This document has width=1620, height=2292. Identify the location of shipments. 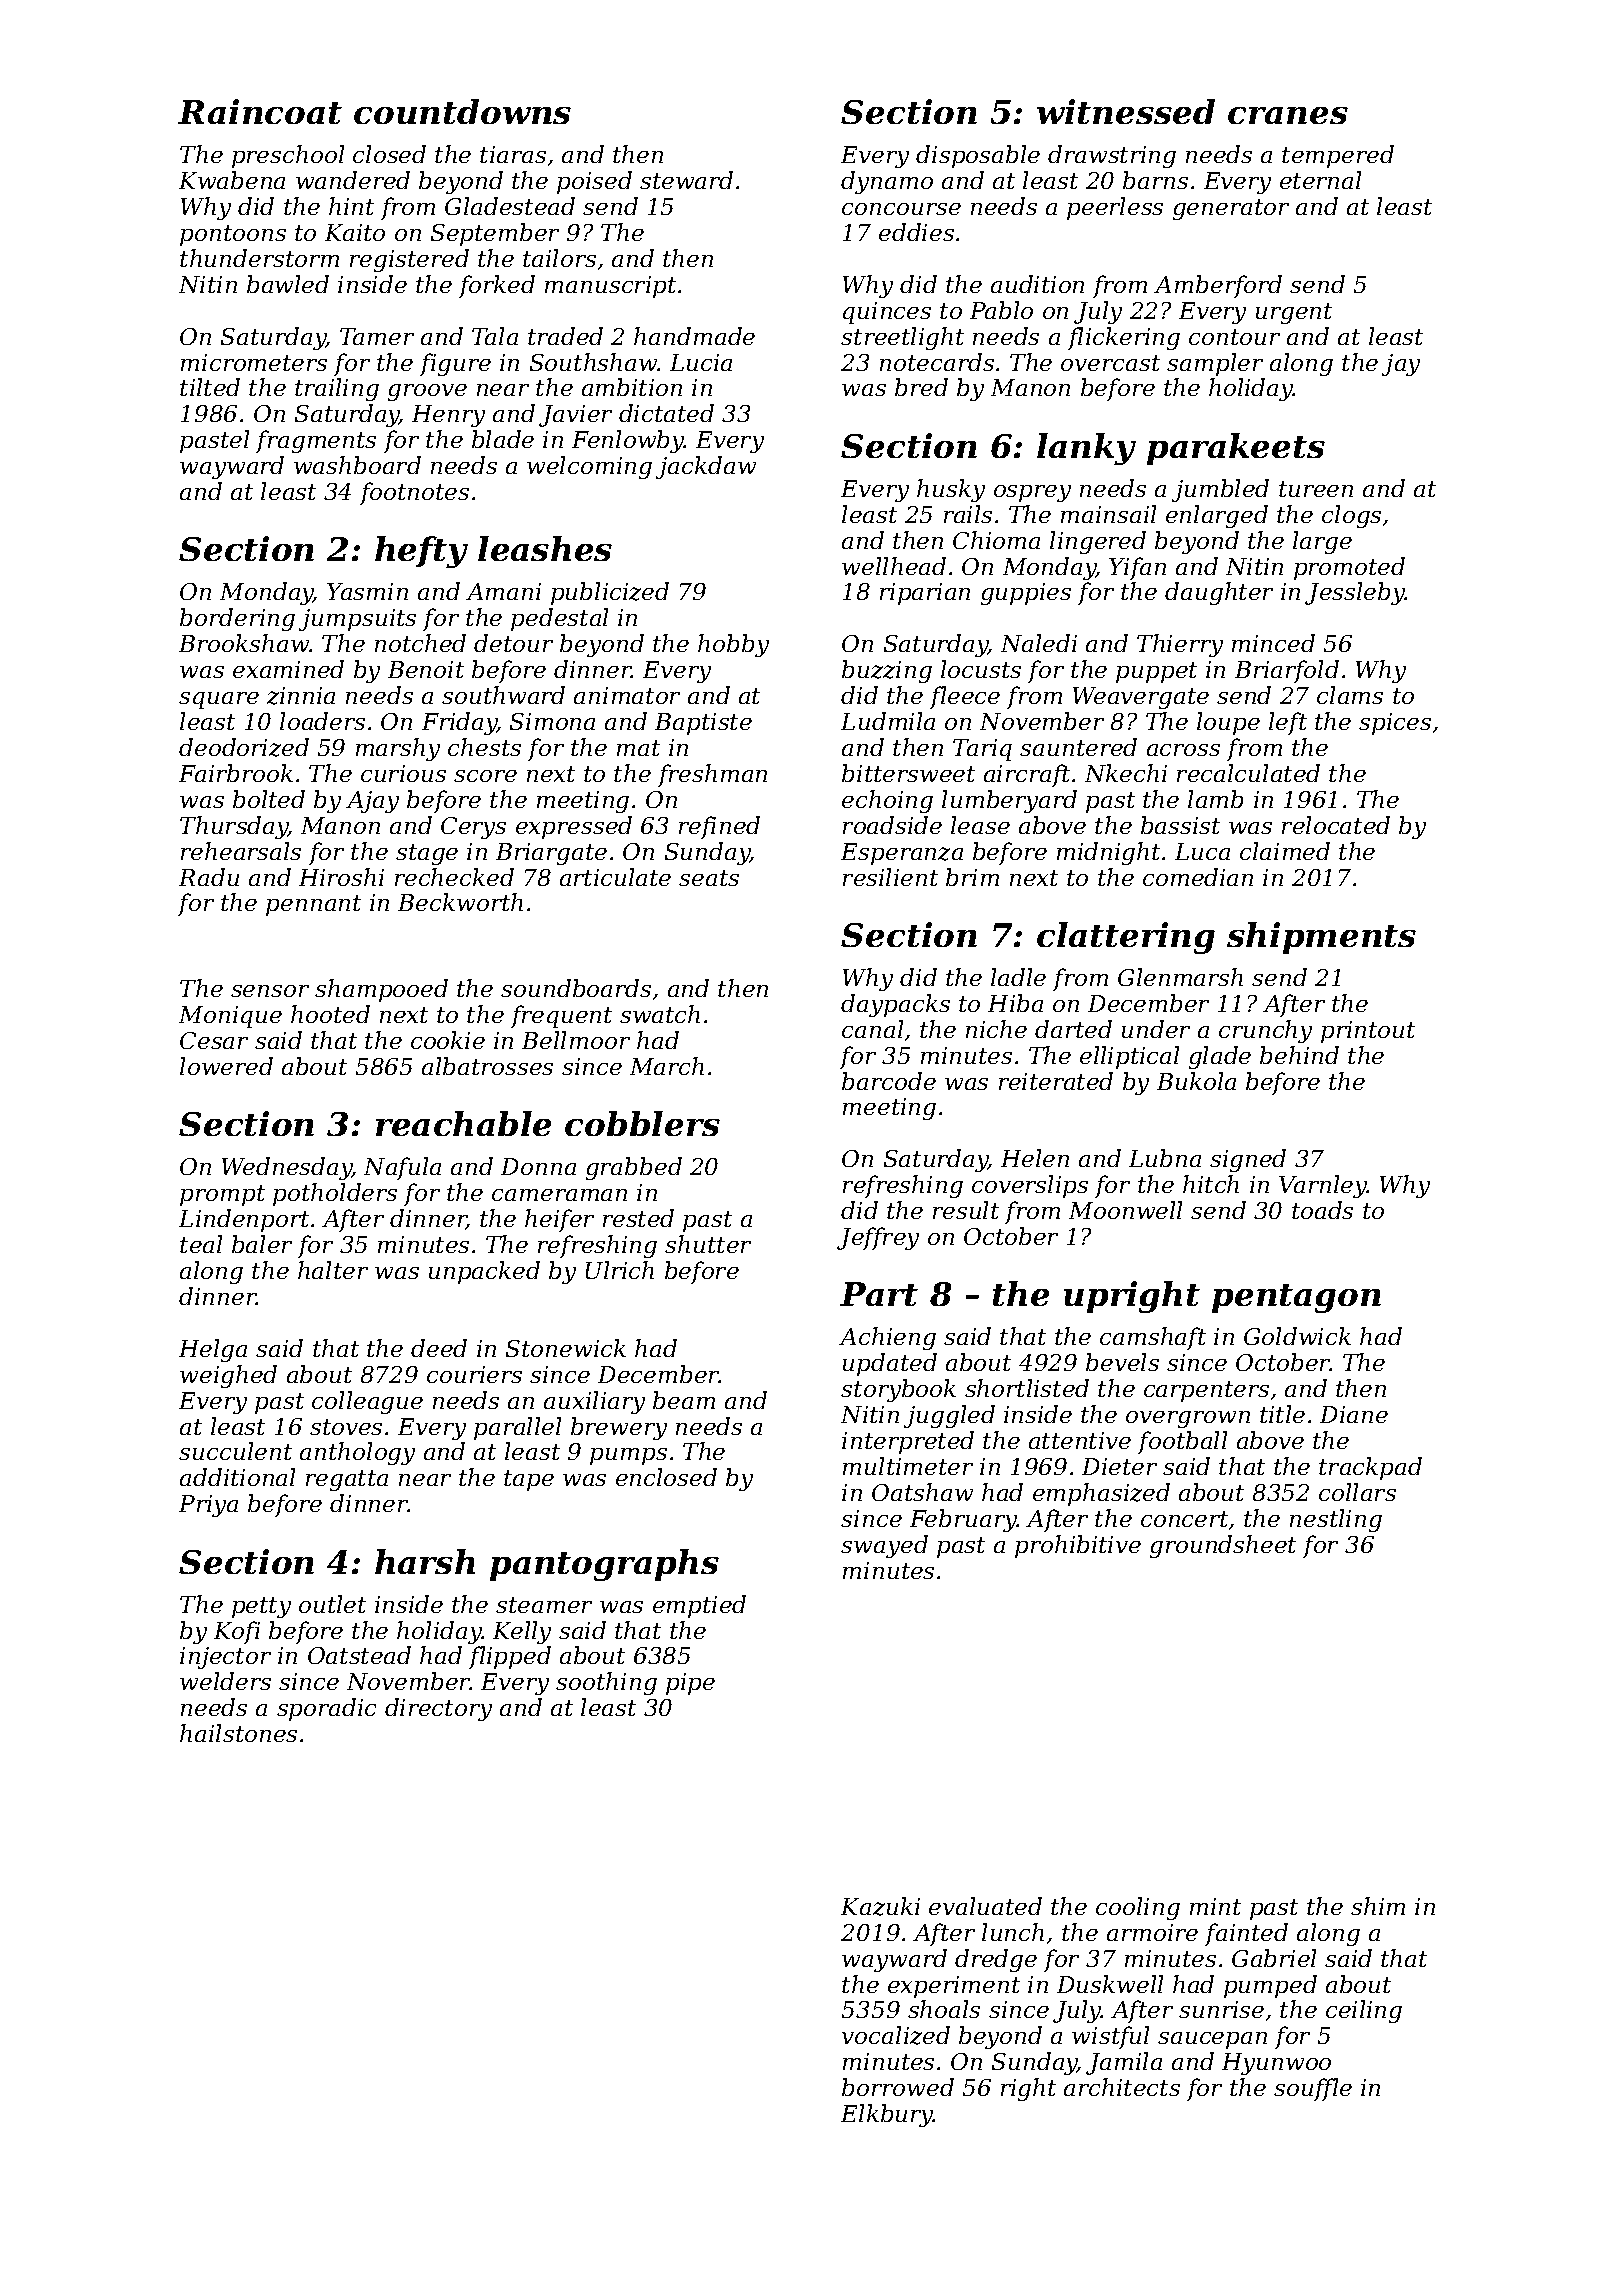
(1321, 938).
